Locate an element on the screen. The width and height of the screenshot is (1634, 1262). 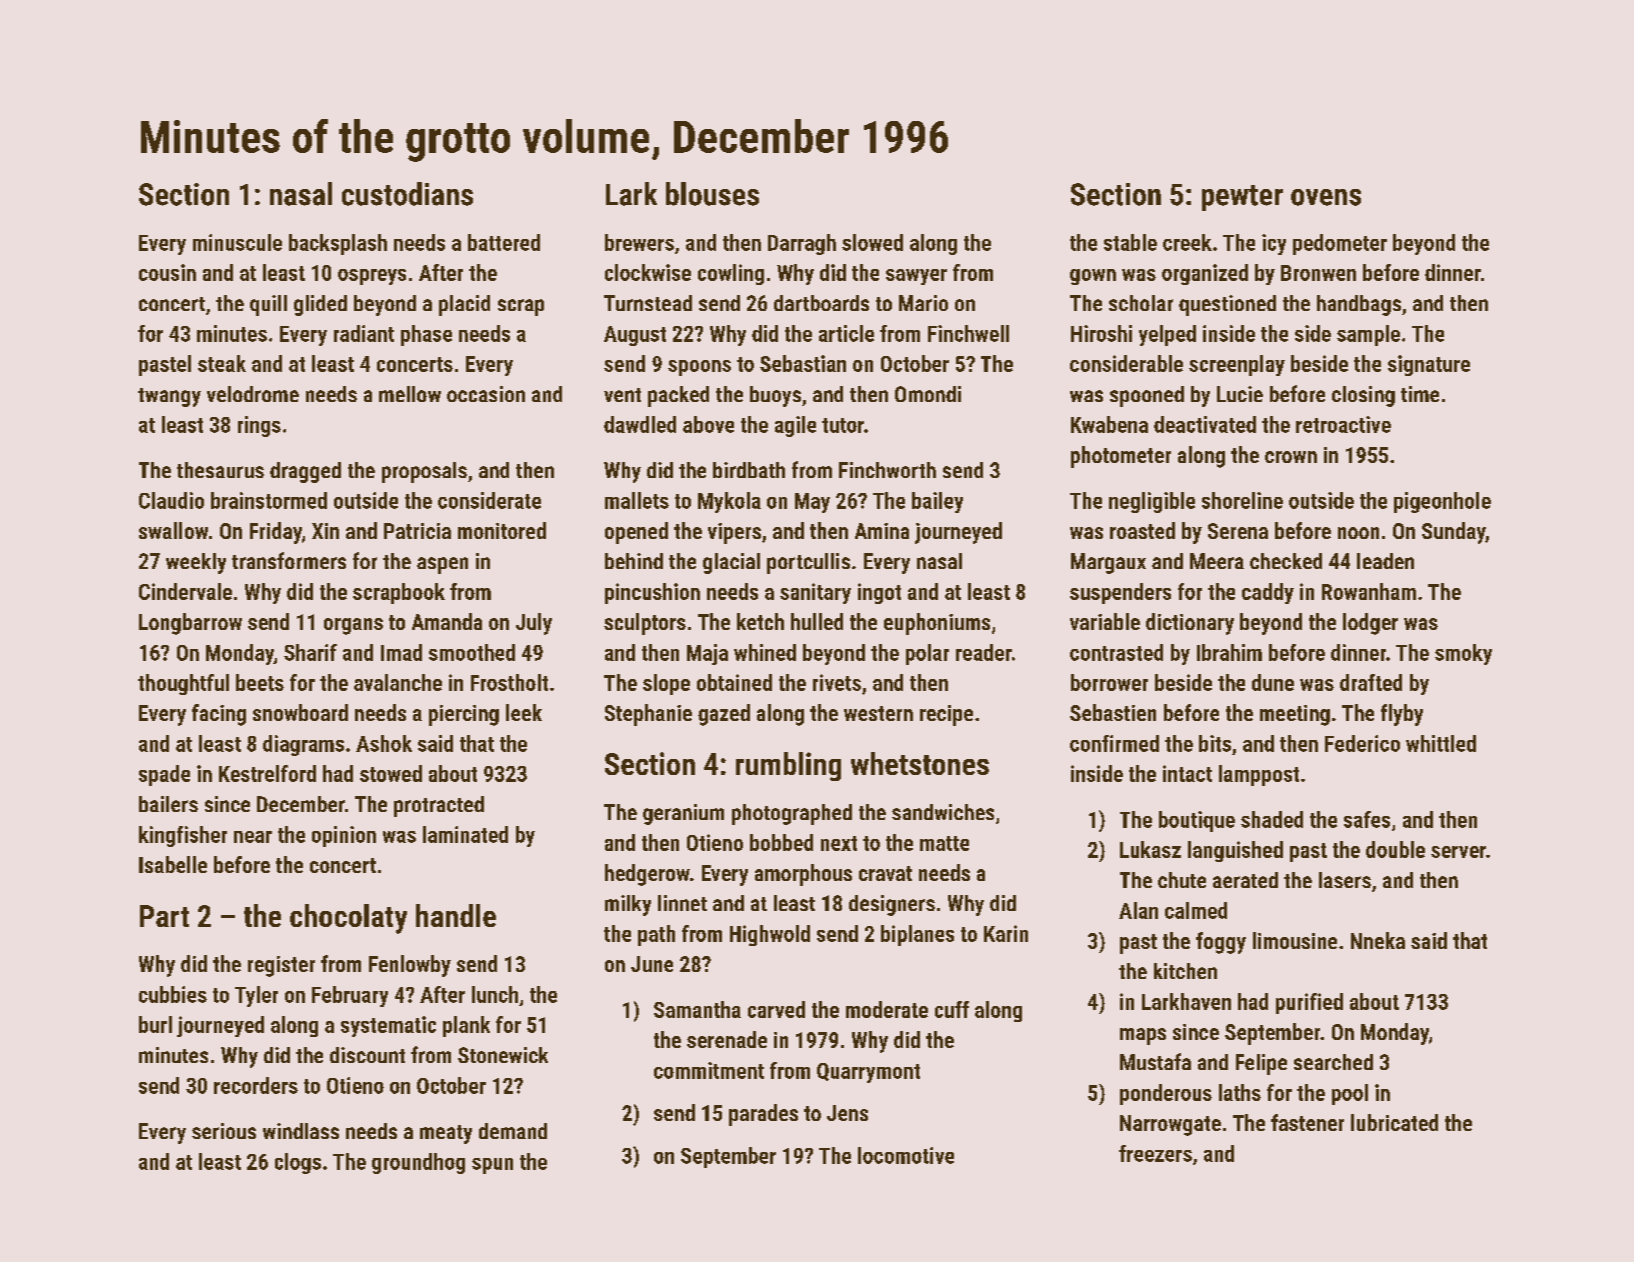
brainstormed is located at coordinates (269, 500).
